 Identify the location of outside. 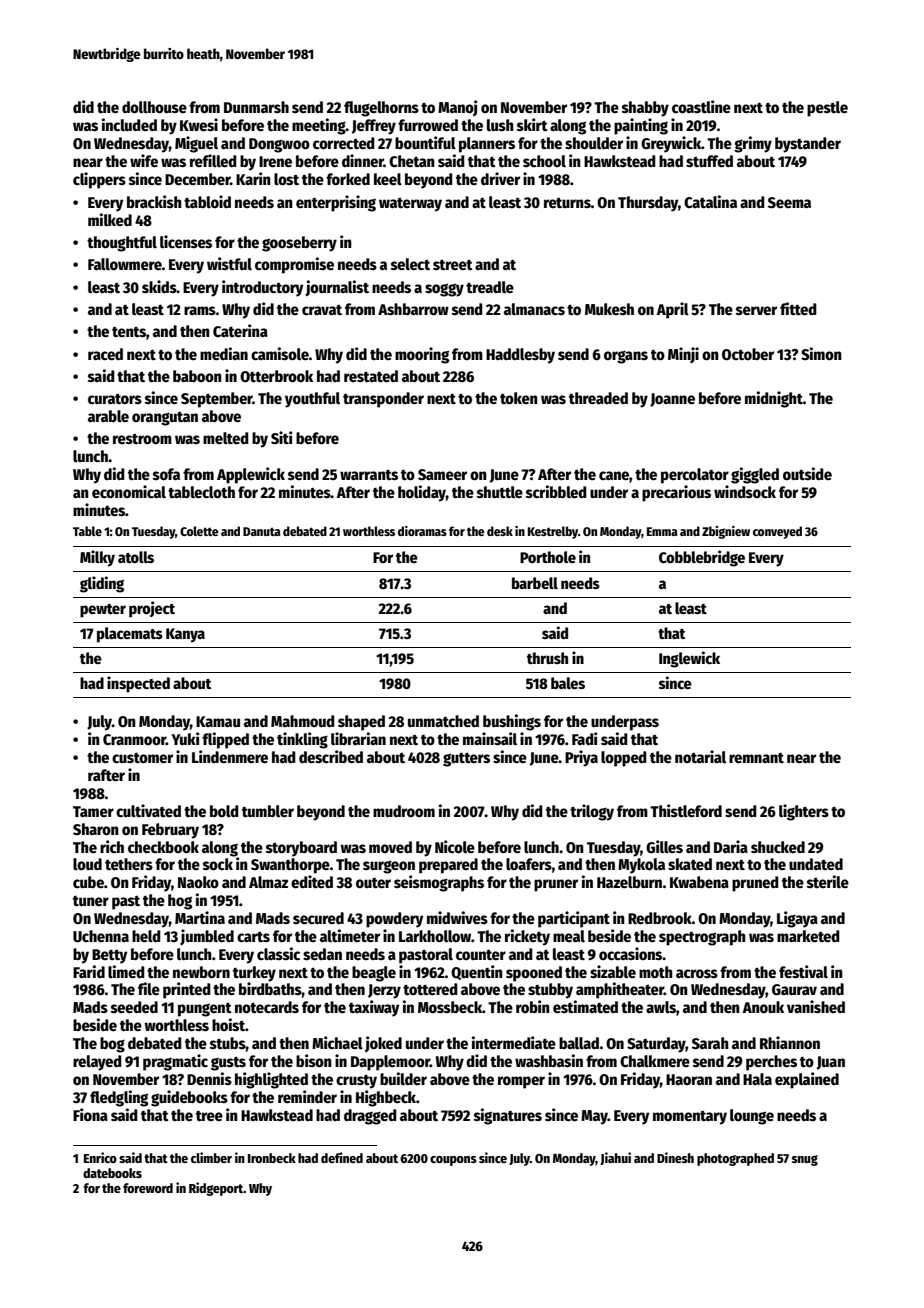
(807, 473).
